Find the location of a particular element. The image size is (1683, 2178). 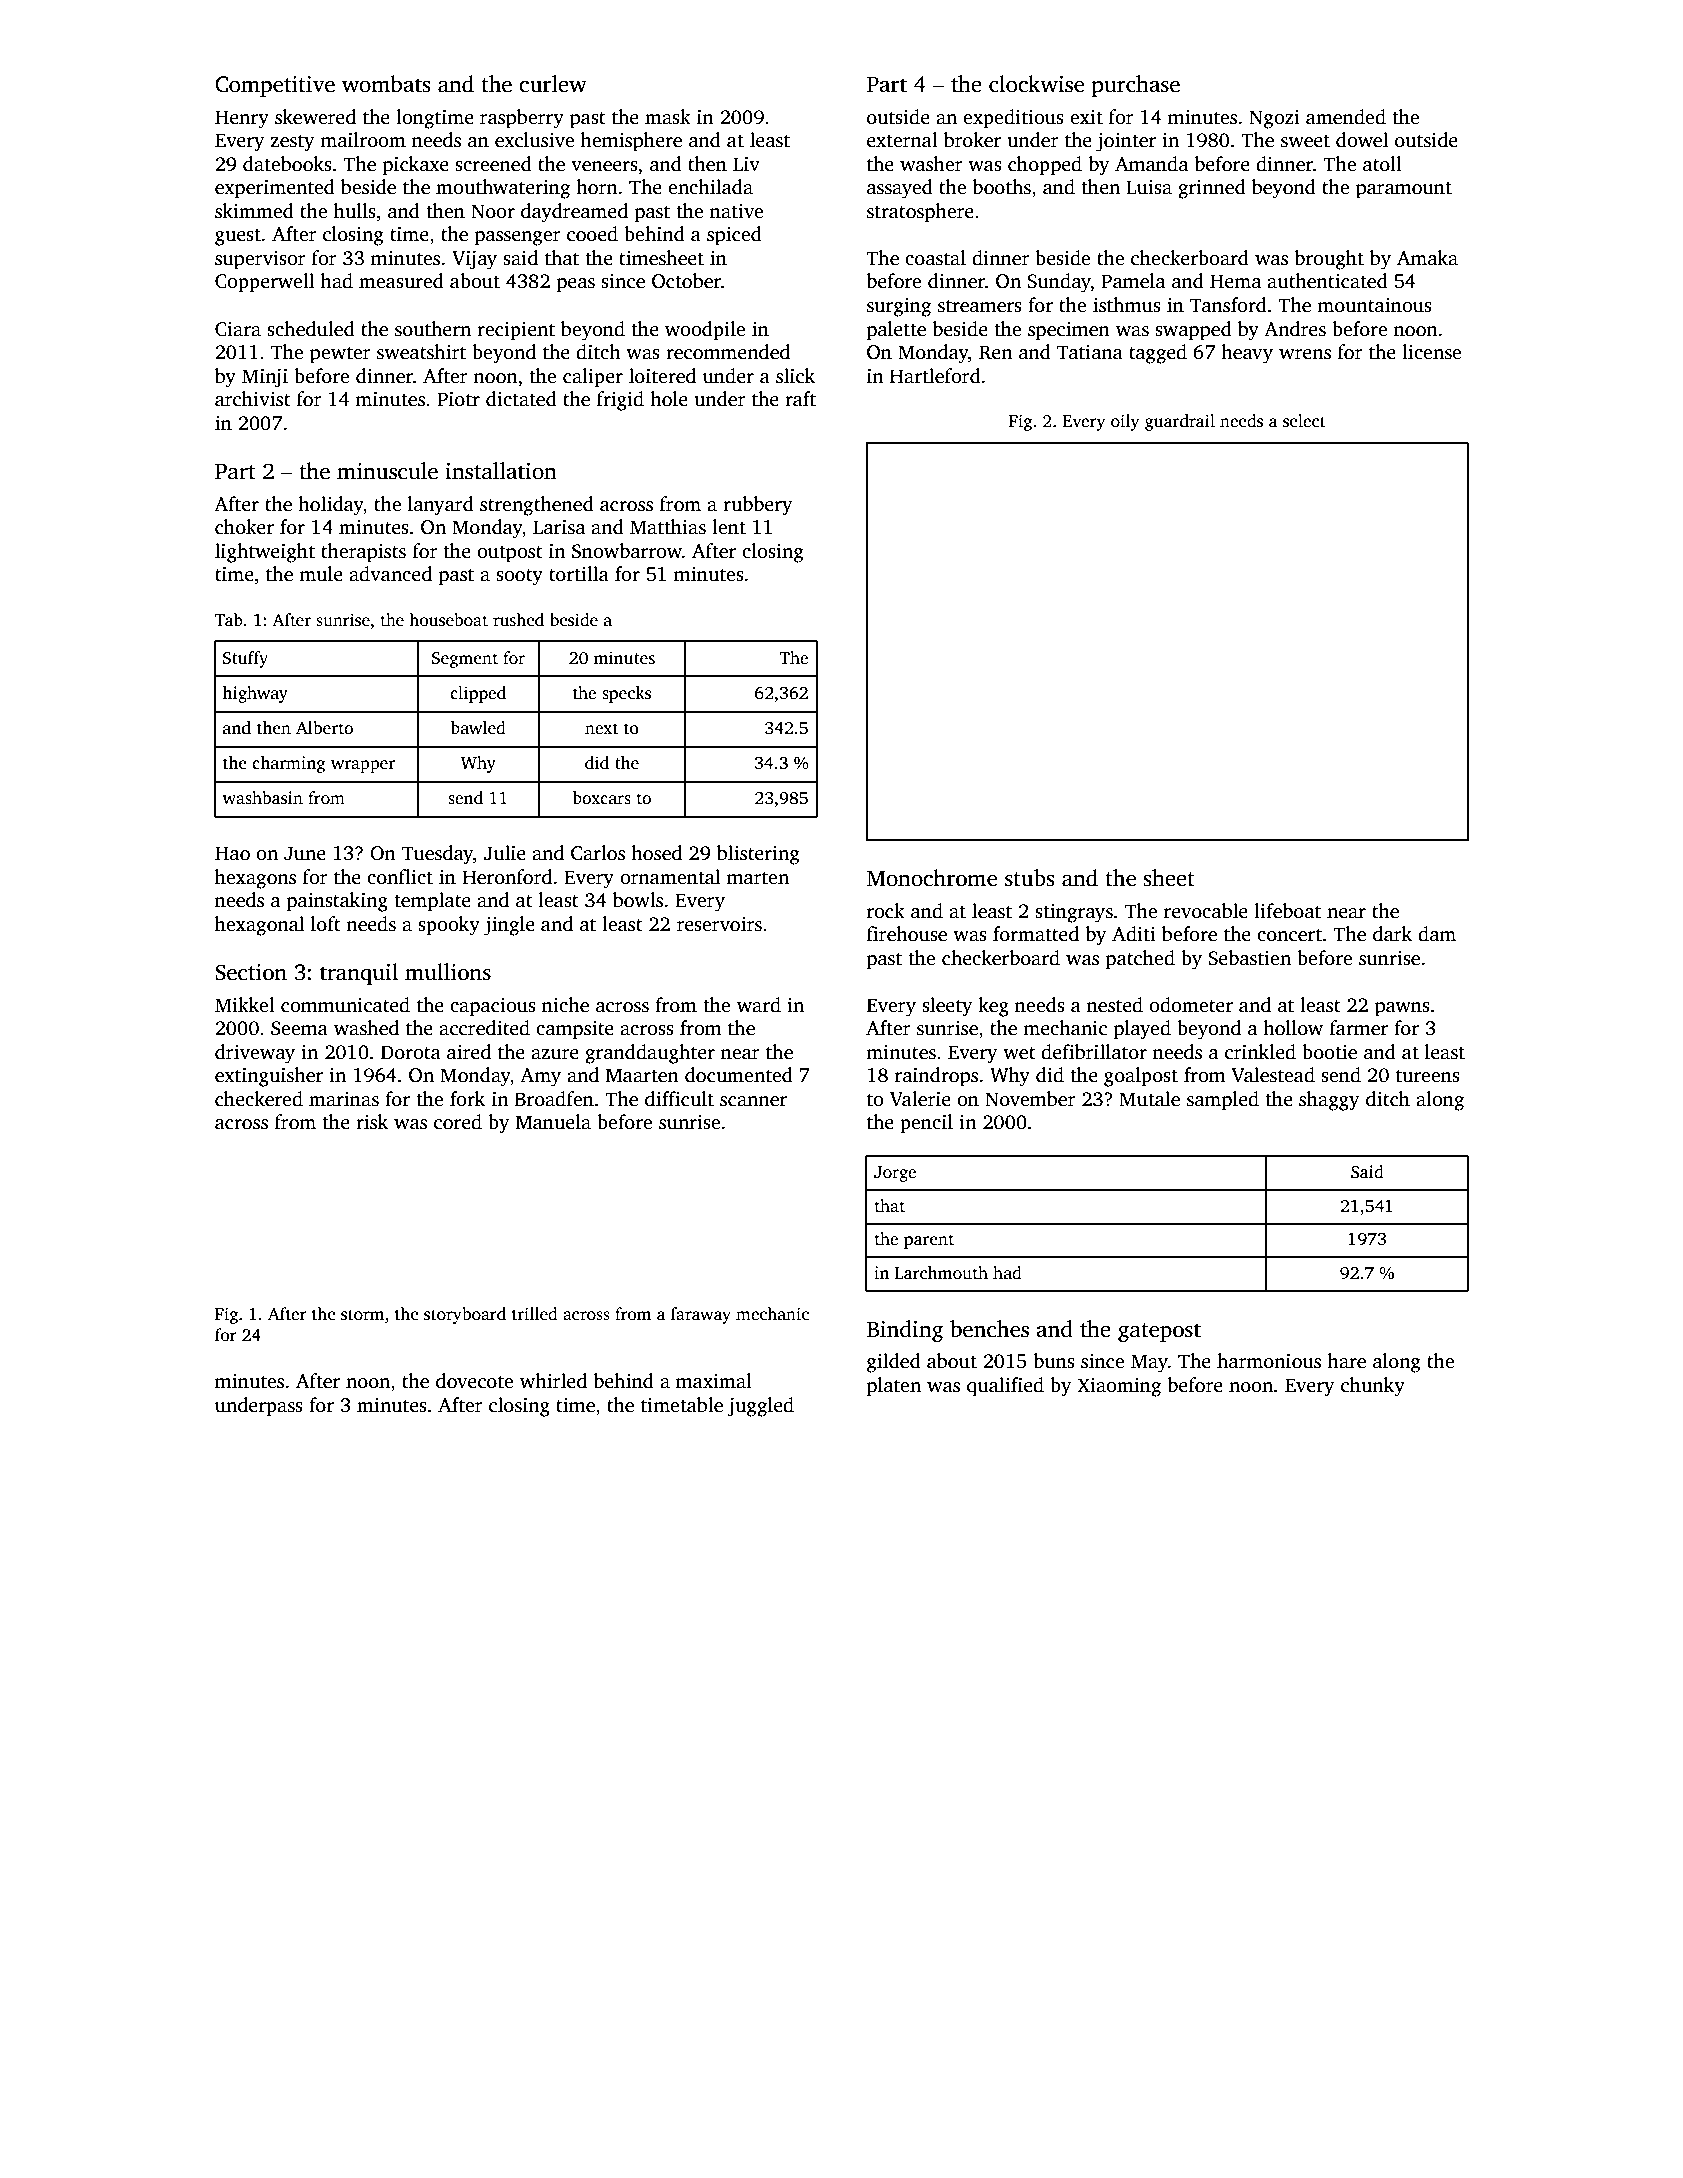

revocable is located at coordinates (1205, 911).
